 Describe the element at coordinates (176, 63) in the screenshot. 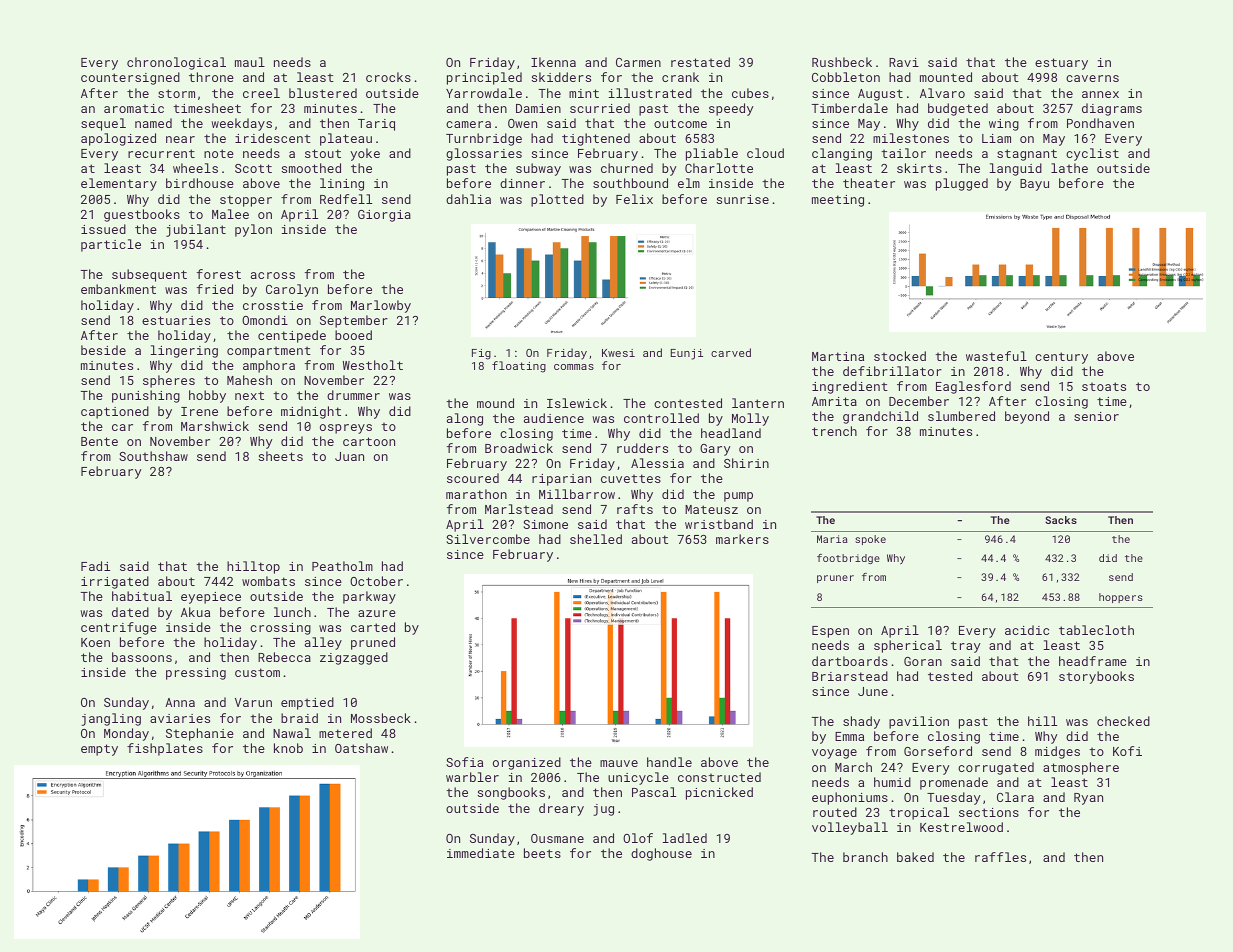

I see `chronological` at that location.
